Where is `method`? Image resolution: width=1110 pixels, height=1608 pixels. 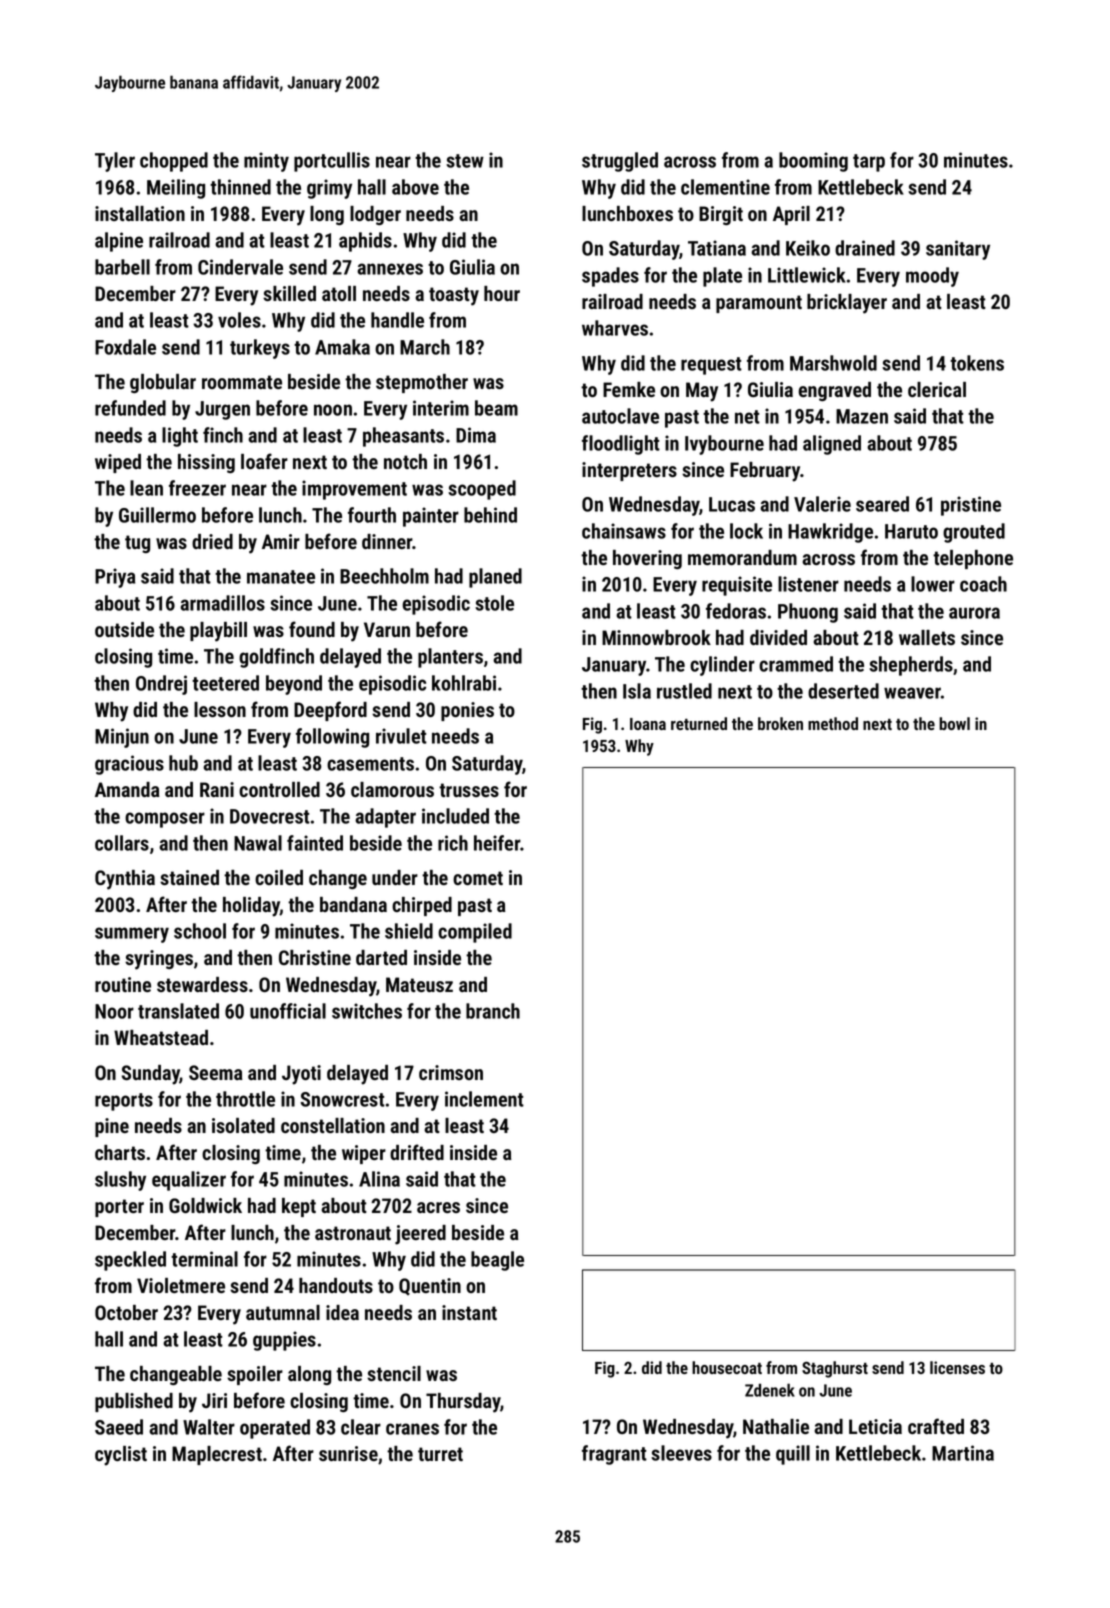 method is located at coordinates (833, 723).
